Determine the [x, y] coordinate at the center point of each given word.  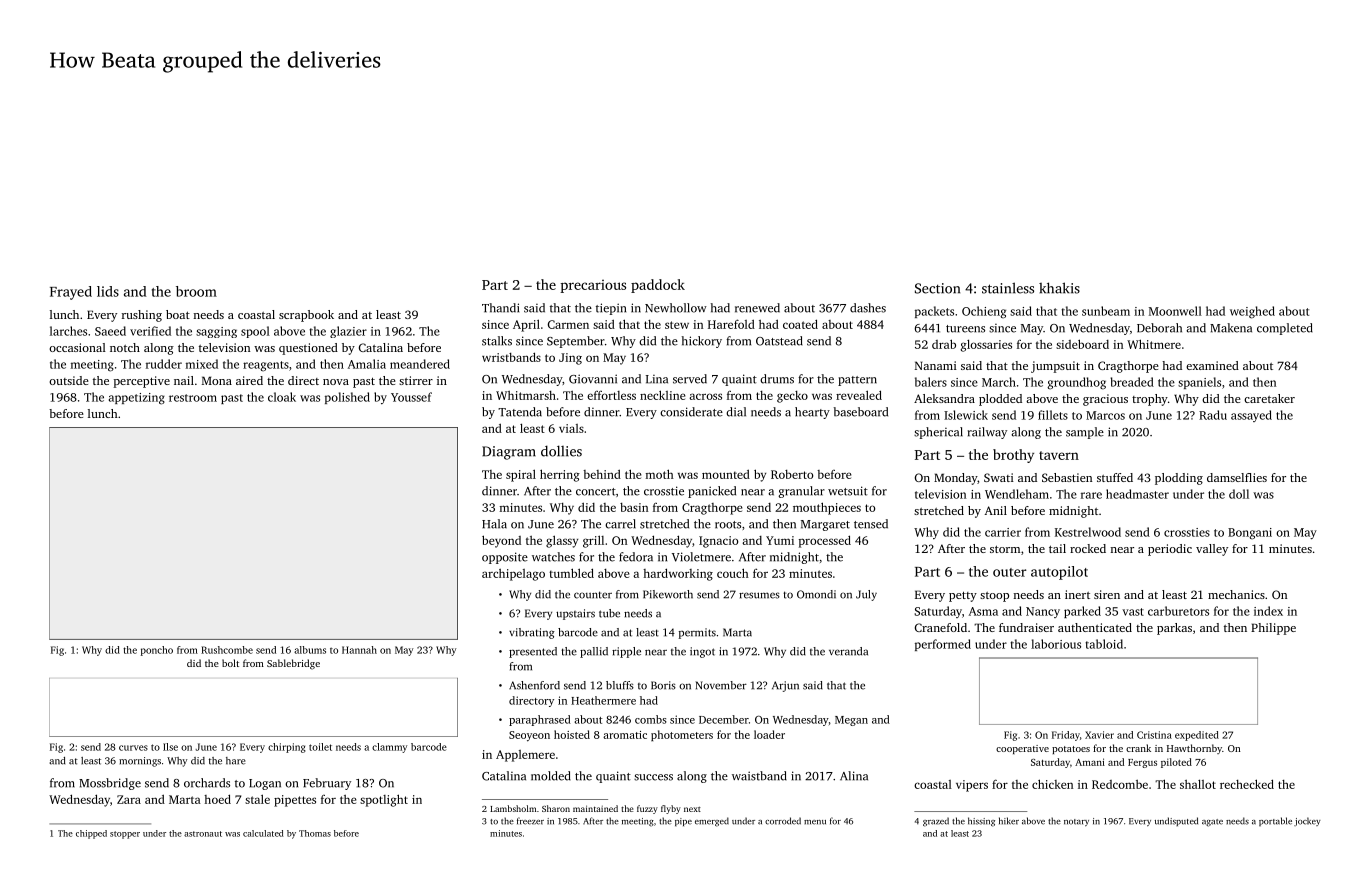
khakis [1059, 288]
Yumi [780, 540]
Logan [265, 784]
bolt [230, 663]
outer [1010, 572]
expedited [1197, 736]
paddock [658, 286]
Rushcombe [227, 650]
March [999, 382]
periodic [1170, 550]
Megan [851, 721]
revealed [859, 395]
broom [196, 291]
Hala [494, 524]
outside [69, 380]
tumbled [571, 573]
